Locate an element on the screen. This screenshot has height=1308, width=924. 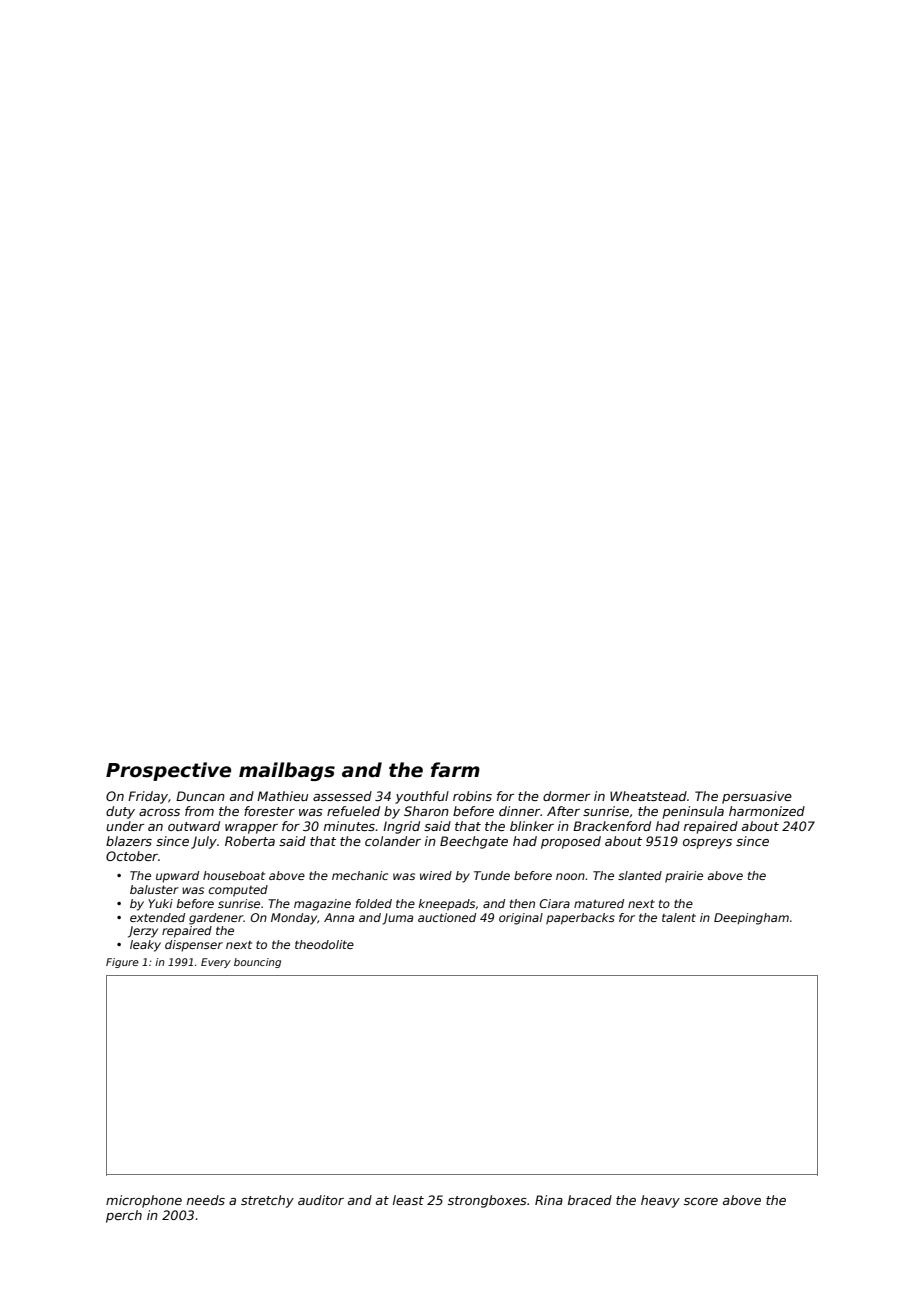
perch is located at coordinates (124, 1216).
